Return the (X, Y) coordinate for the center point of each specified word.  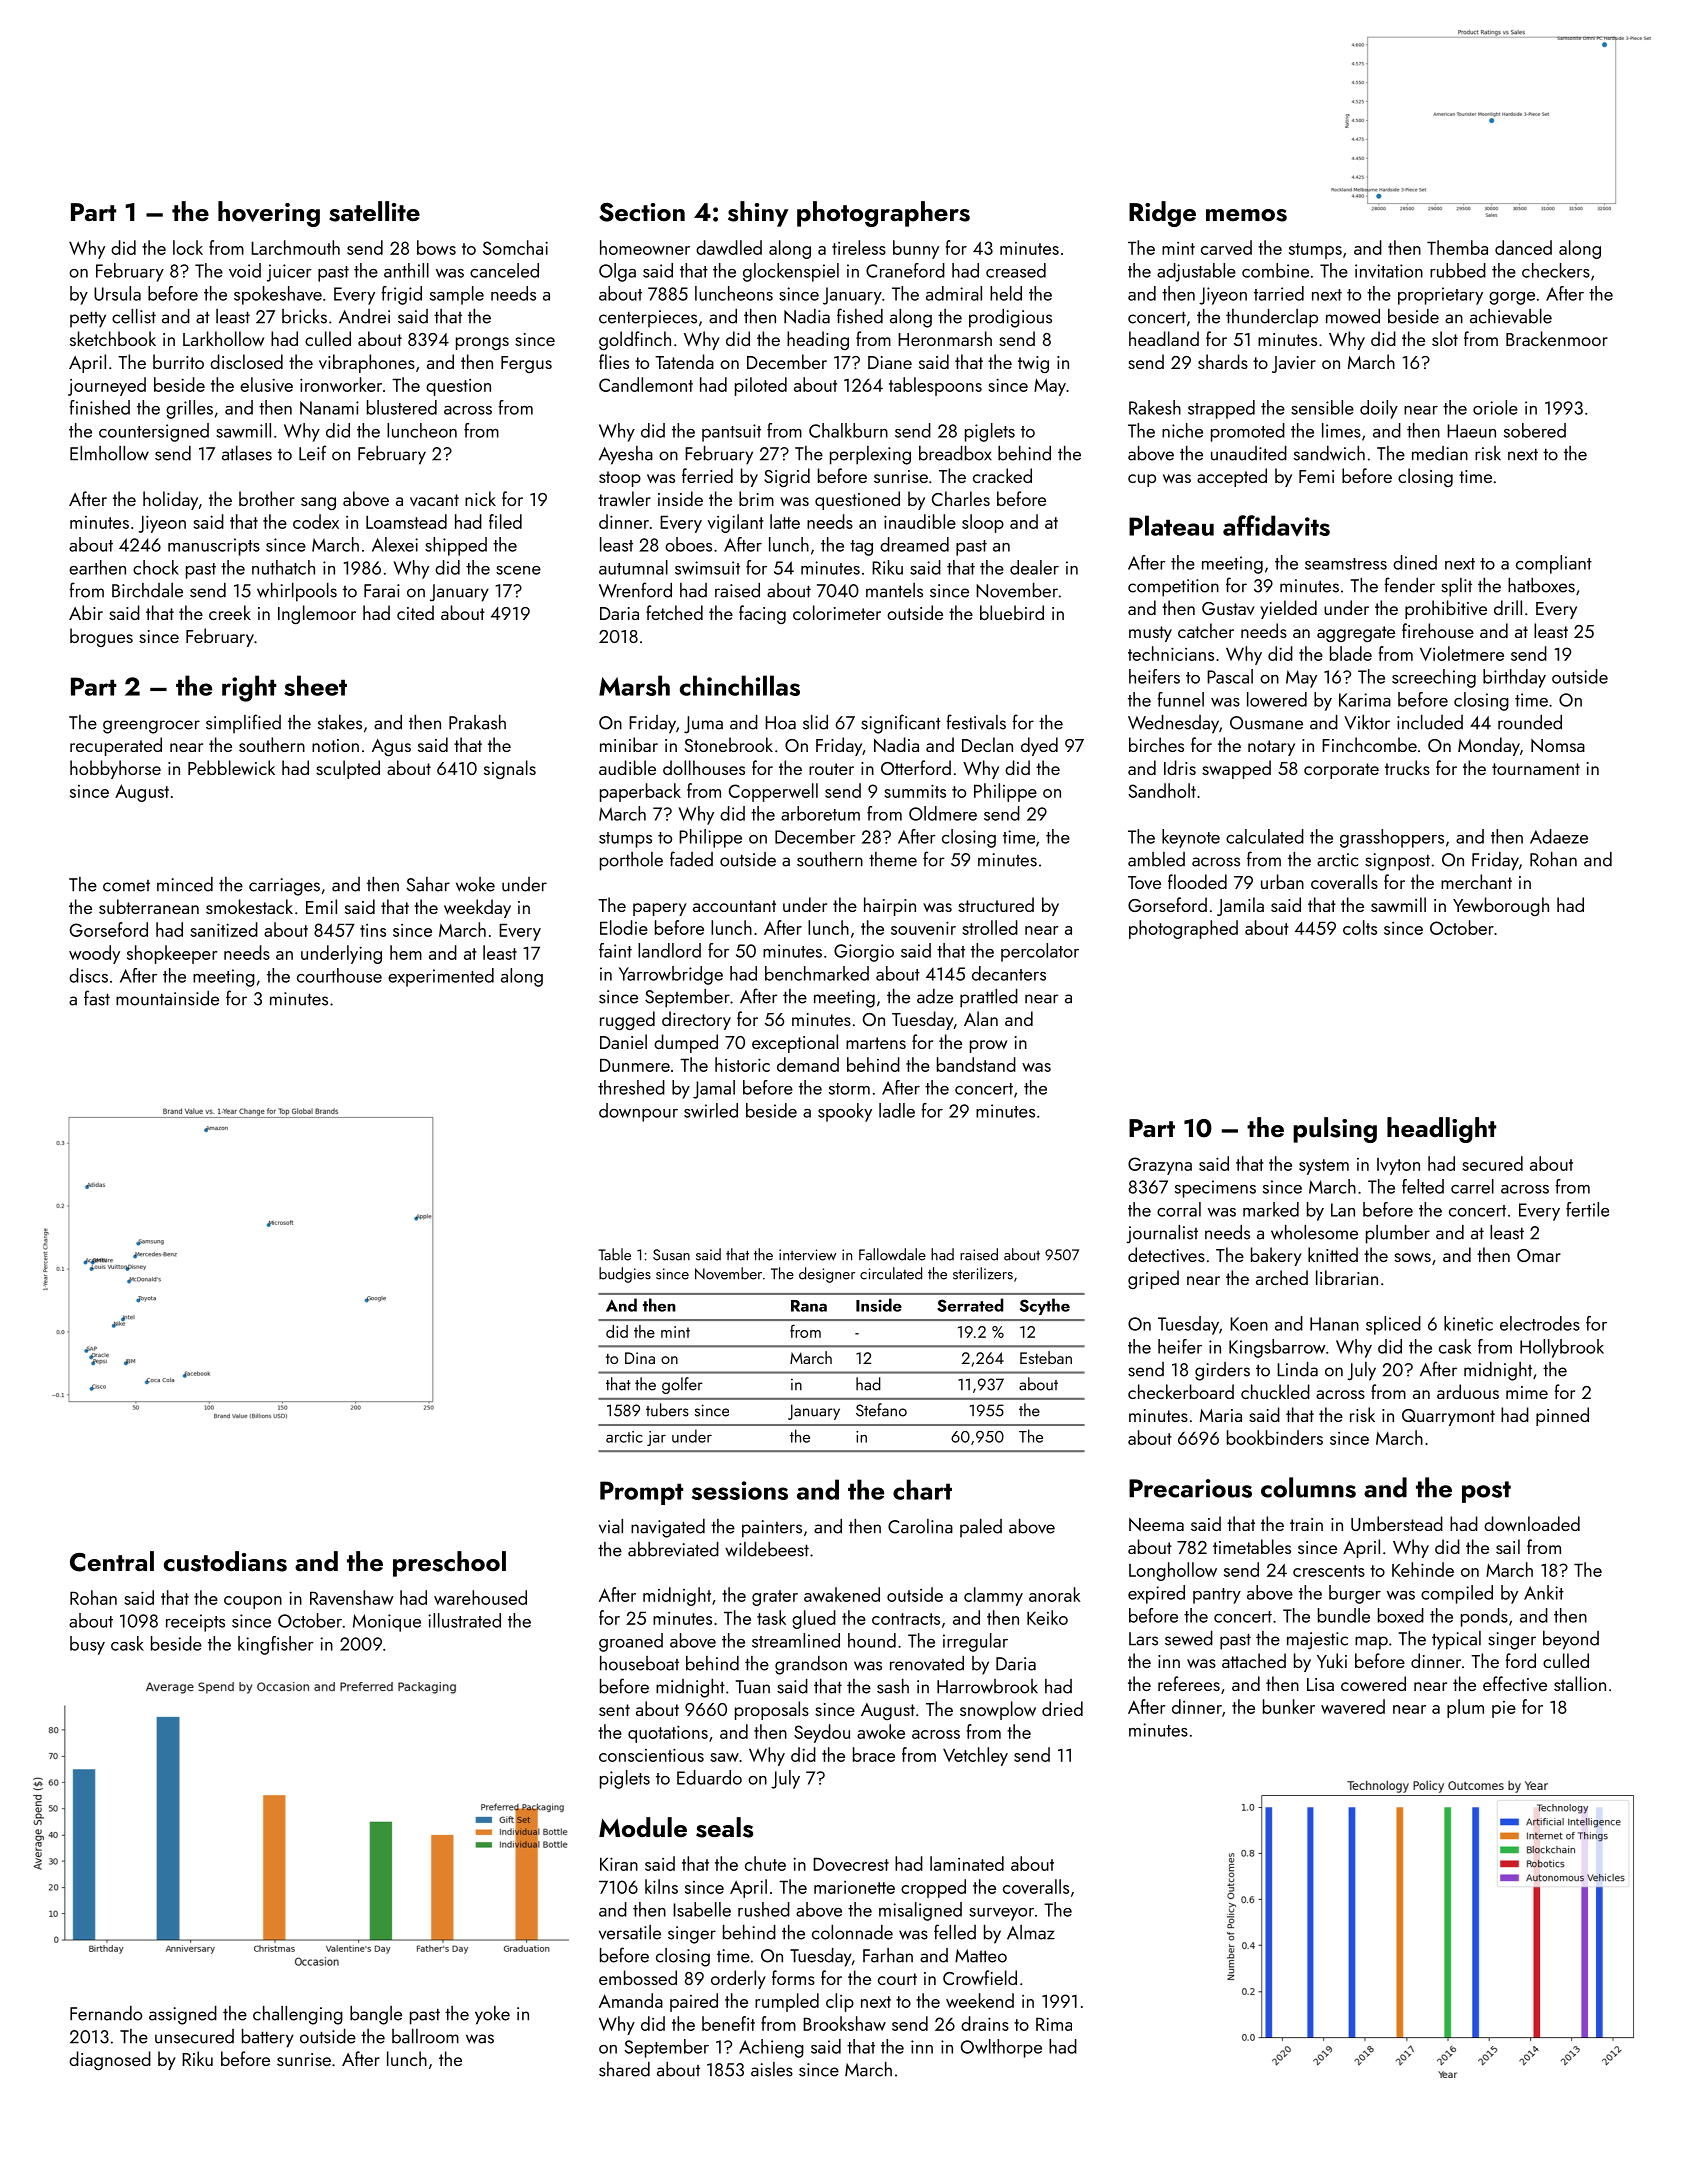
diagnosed (110, 2060)
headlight (1441, 1130)
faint (615, 950)
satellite (374, 211)
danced (1523, 247)
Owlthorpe (1001, 2048)
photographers (883, 214)
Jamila (1240, 906)
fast (97, 998)
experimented (441, 977)
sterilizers (983, 1273)
